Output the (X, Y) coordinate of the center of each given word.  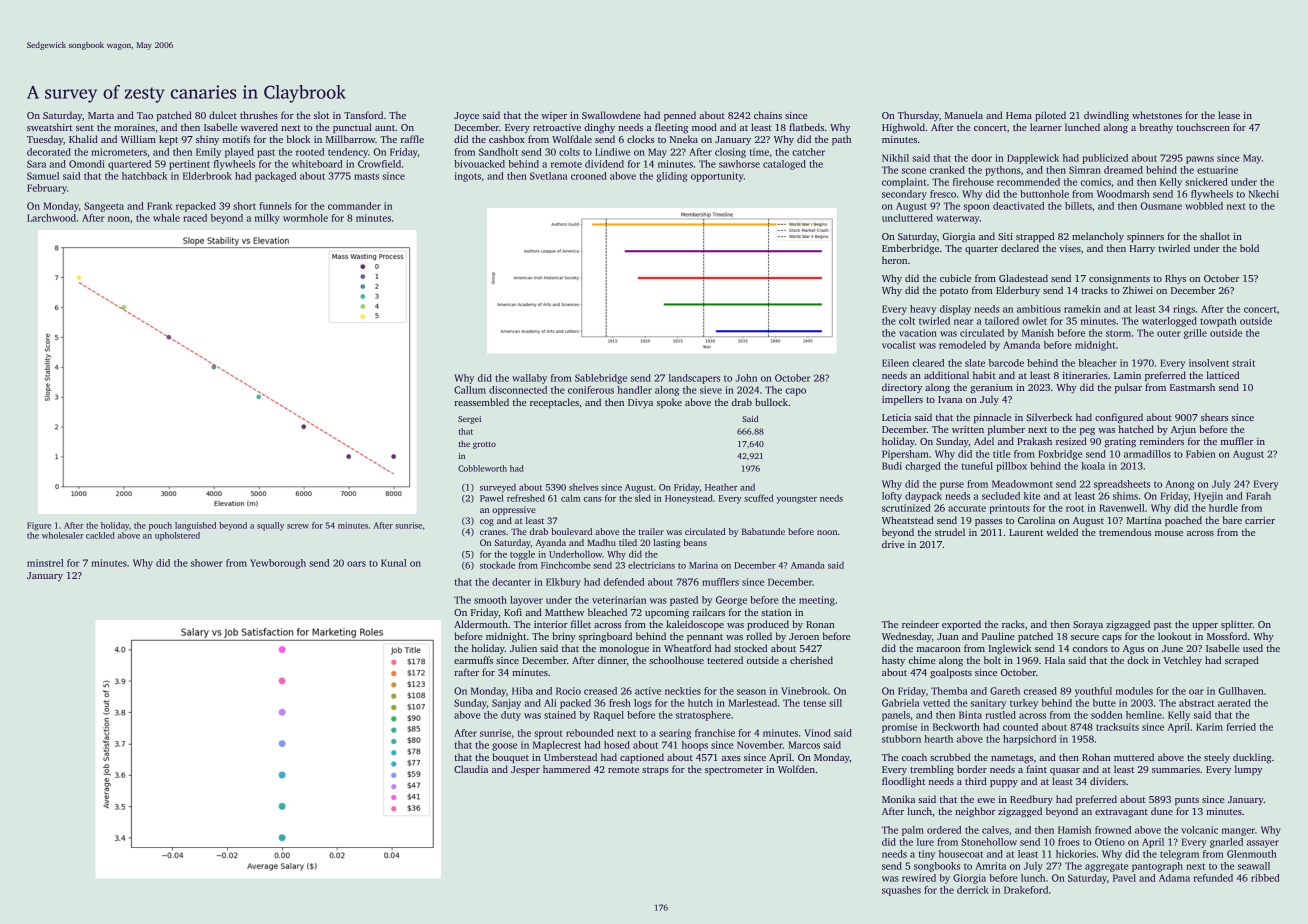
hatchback (144, 176)
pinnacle (992, 418)
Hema (1019, 115)
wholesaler (63, 535)
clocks (640, 139)
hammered (566, 769)
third (976, 781)
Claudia (471, 769)
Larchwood (51, 218)
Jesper (525, 770)
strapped (1035, 237)
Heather (721, 487)
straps (655, 771)
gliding (671, 177)
